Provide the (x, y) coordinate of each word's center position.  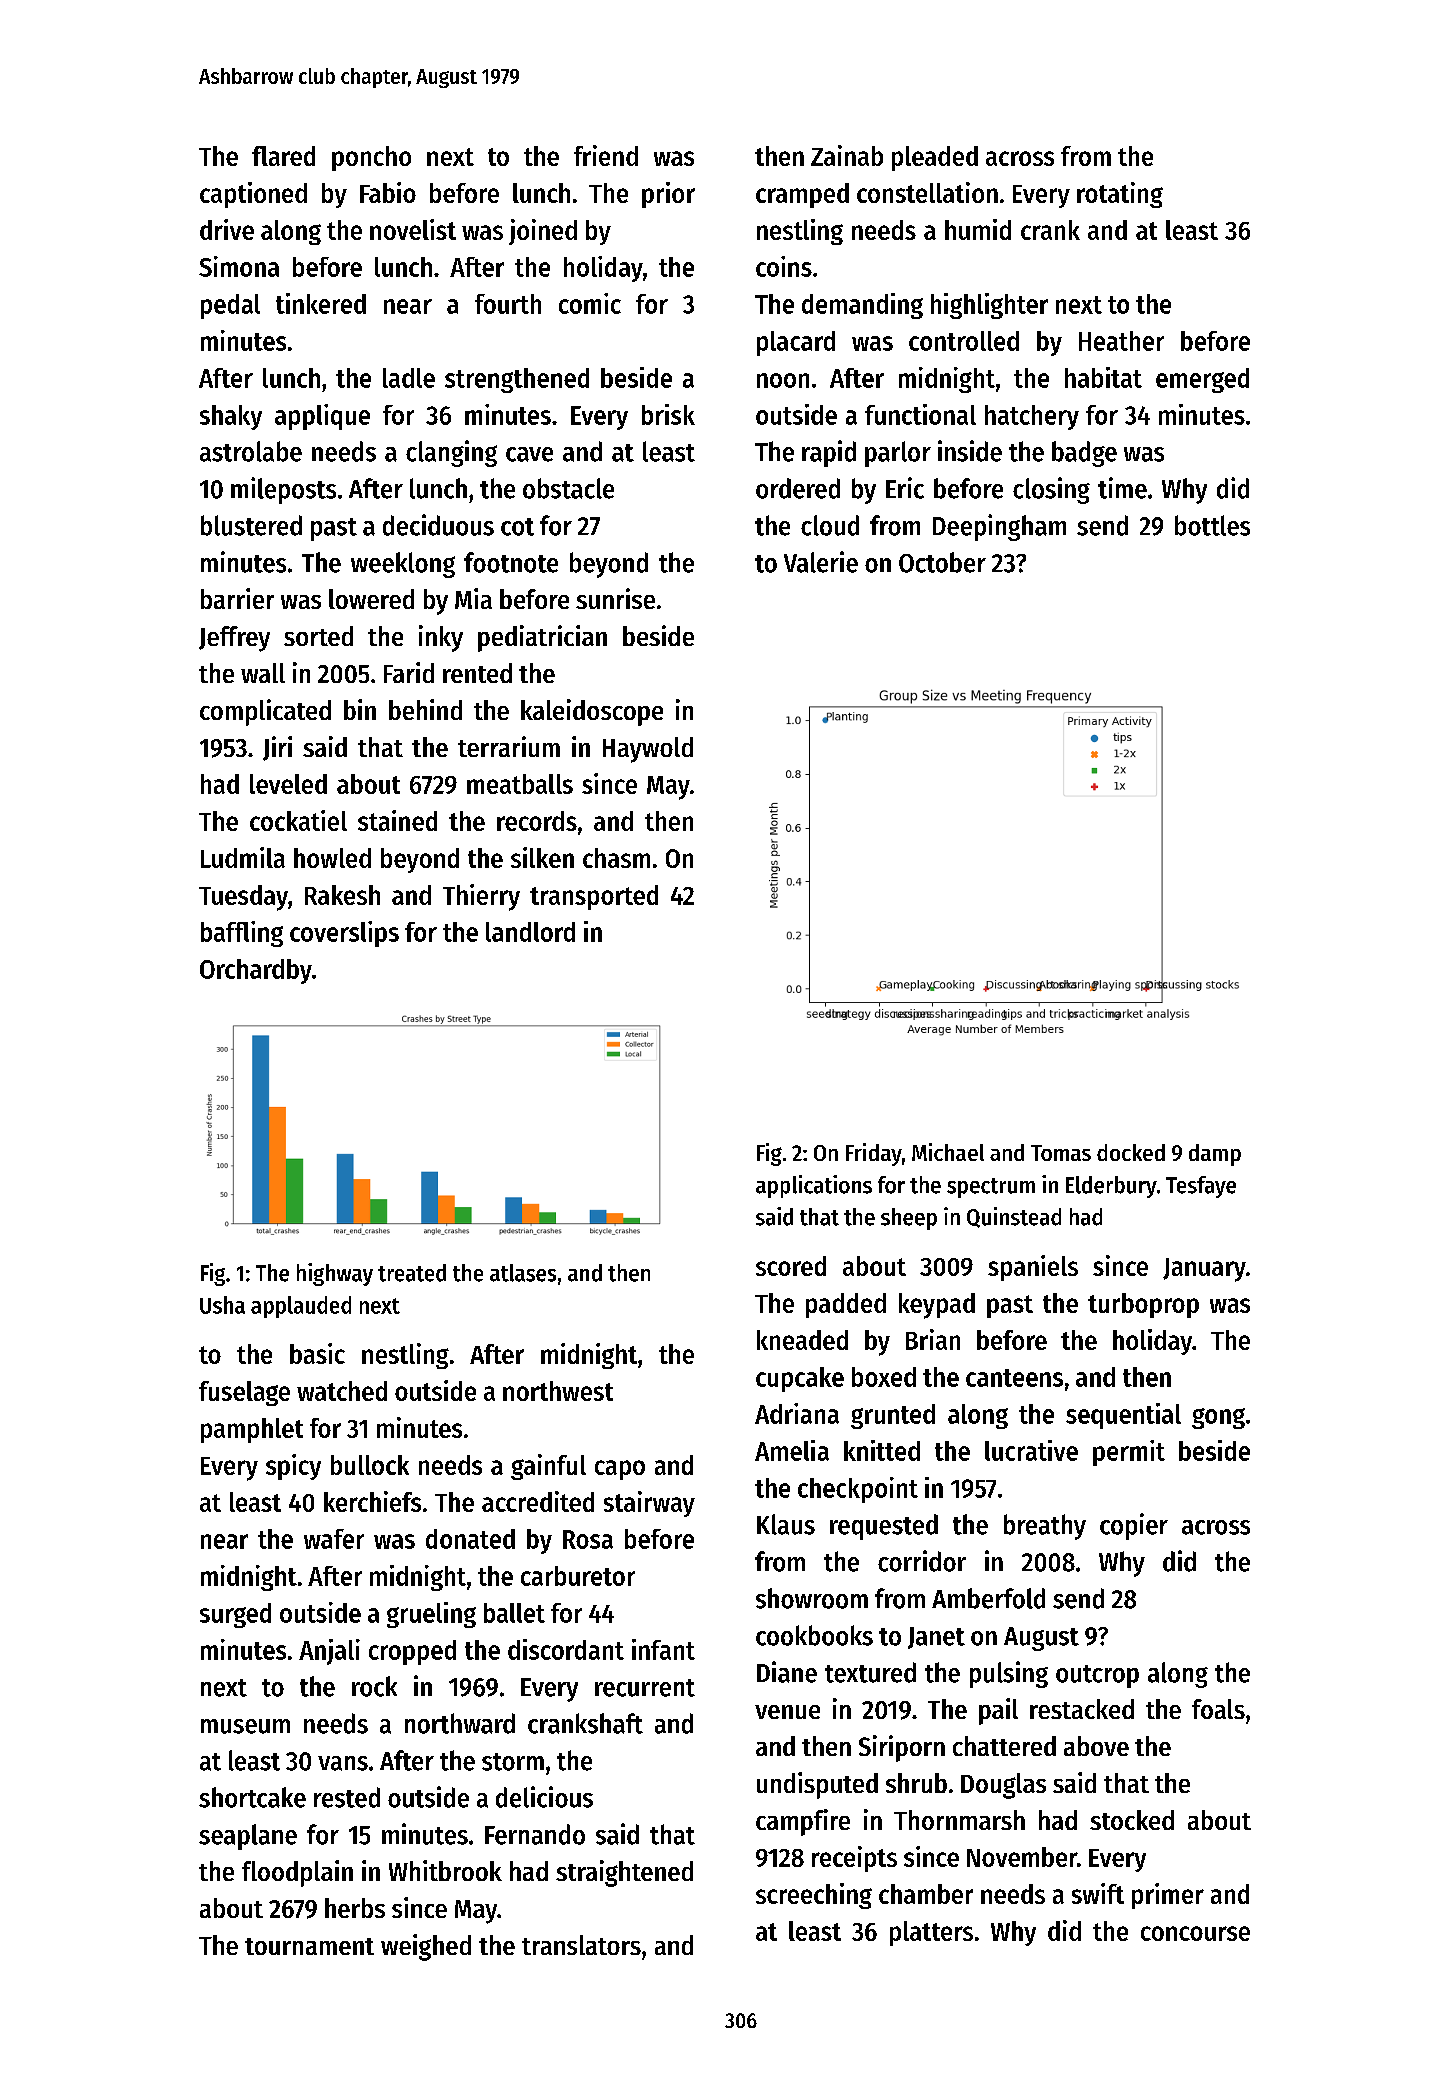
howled (332, 858)
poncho (371, 158)
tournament (309, 1946)
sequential (1123, 1416)
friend (606, 155)
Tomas (1061, 1153)
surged (235, 1615)
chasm (616, 858)
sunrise (615, 598)
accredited (538, 1501)
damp (1215, 1155)
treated (412, 1273)
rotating (1120, 195)
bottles (1212, 525)
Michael (948, 1152)
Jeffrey (234, 639)
